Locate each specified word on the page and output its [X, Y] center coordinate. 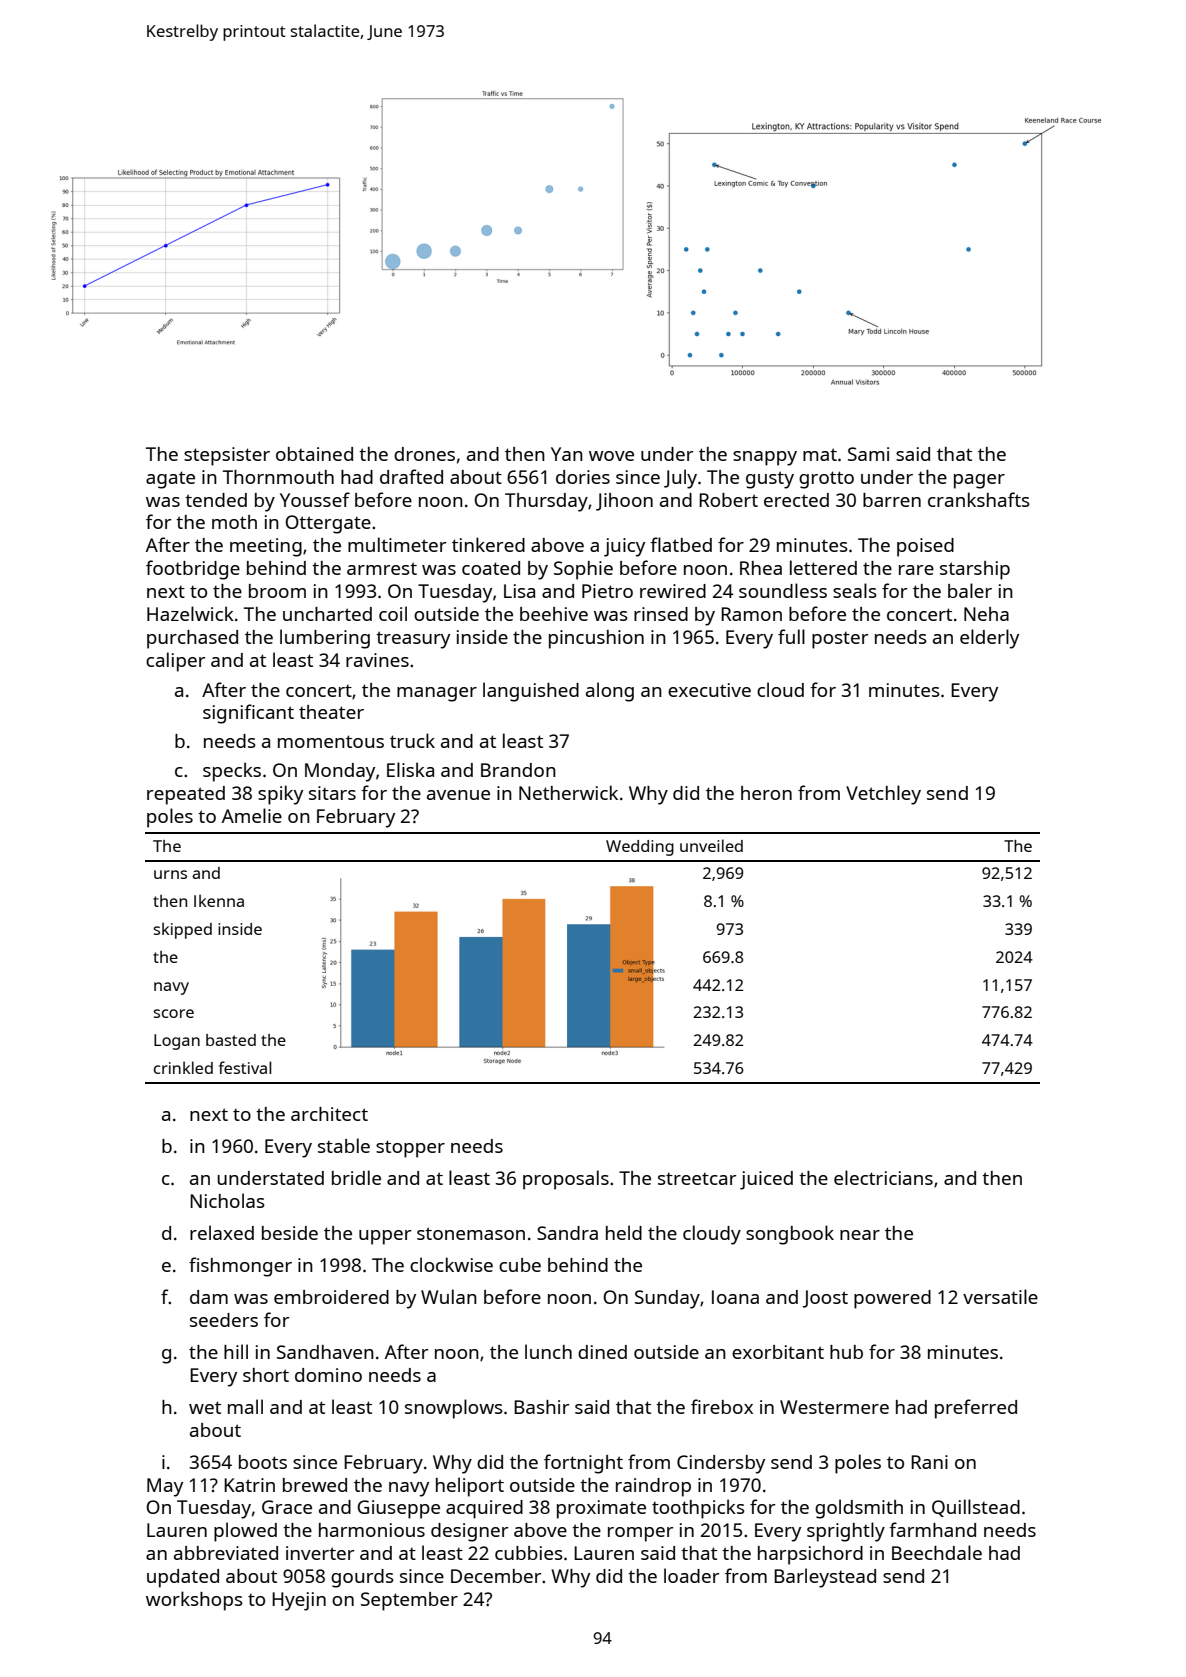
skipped [183, 930]
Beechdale [937, 1552]
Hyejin [299, 1601]
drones [424, 454]
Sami [868, 454]
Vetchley [883, 795]
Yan [567, 454]
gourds [362, 1578]
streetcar [697, 1178]
